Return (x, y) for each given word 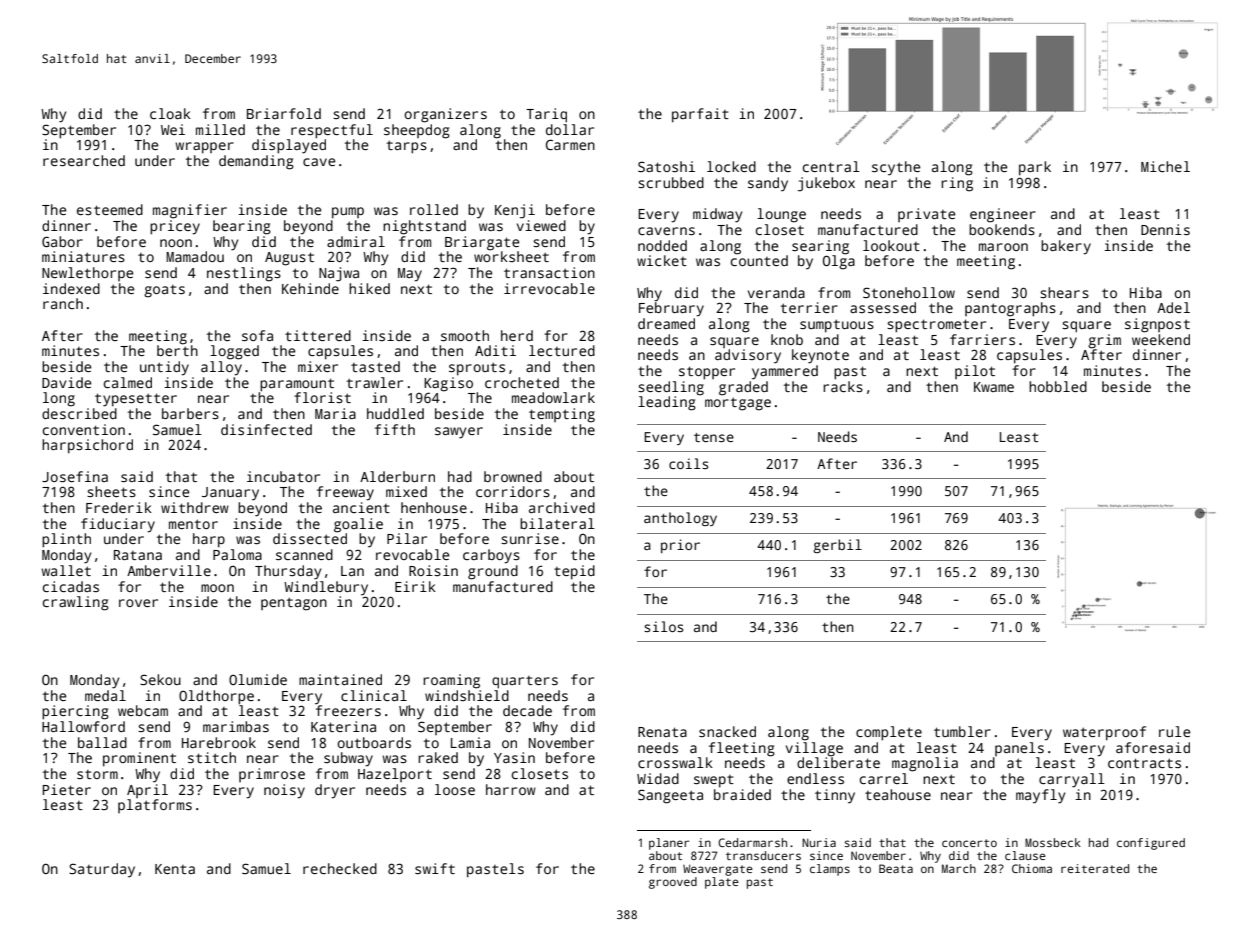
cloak (170, 113)
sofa (257, 335)
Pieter (67, 789)
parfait (700, 115)
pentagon (294, 604)
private (926, 215)
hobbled (1058, 386)
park (1035, 168)
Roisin (433, 570)
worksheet (511, 256)
